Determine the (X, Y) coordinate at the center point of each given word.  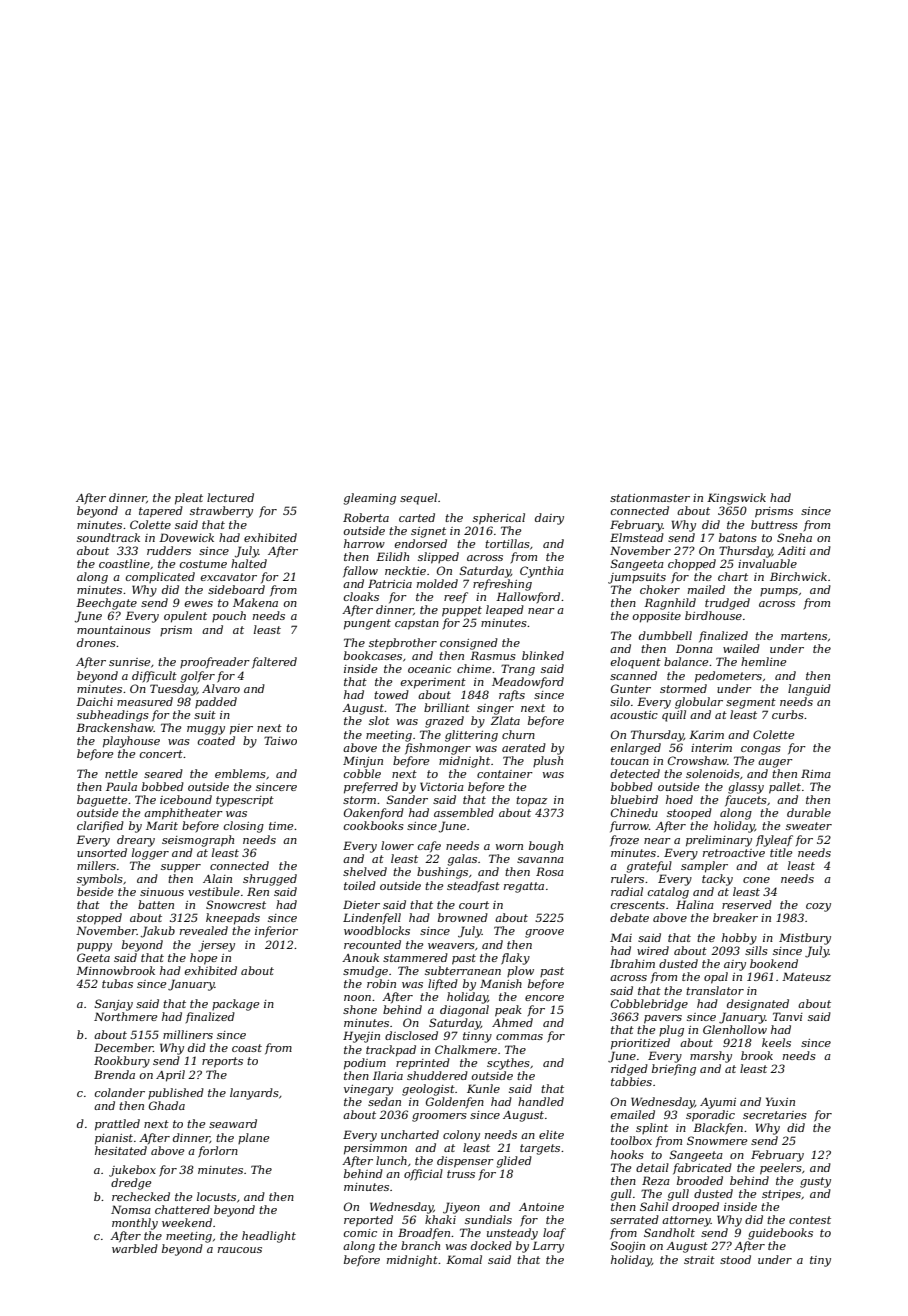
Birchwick (798, 576)
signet (428, 532)
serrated (634, 1219)
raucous (240, 1250)
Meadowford (528, 683)
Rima (816, 773)
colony (461, 1136)
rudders (169, 550)
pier (241, 729)
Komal (464, 1259)
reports (222, 1062)
